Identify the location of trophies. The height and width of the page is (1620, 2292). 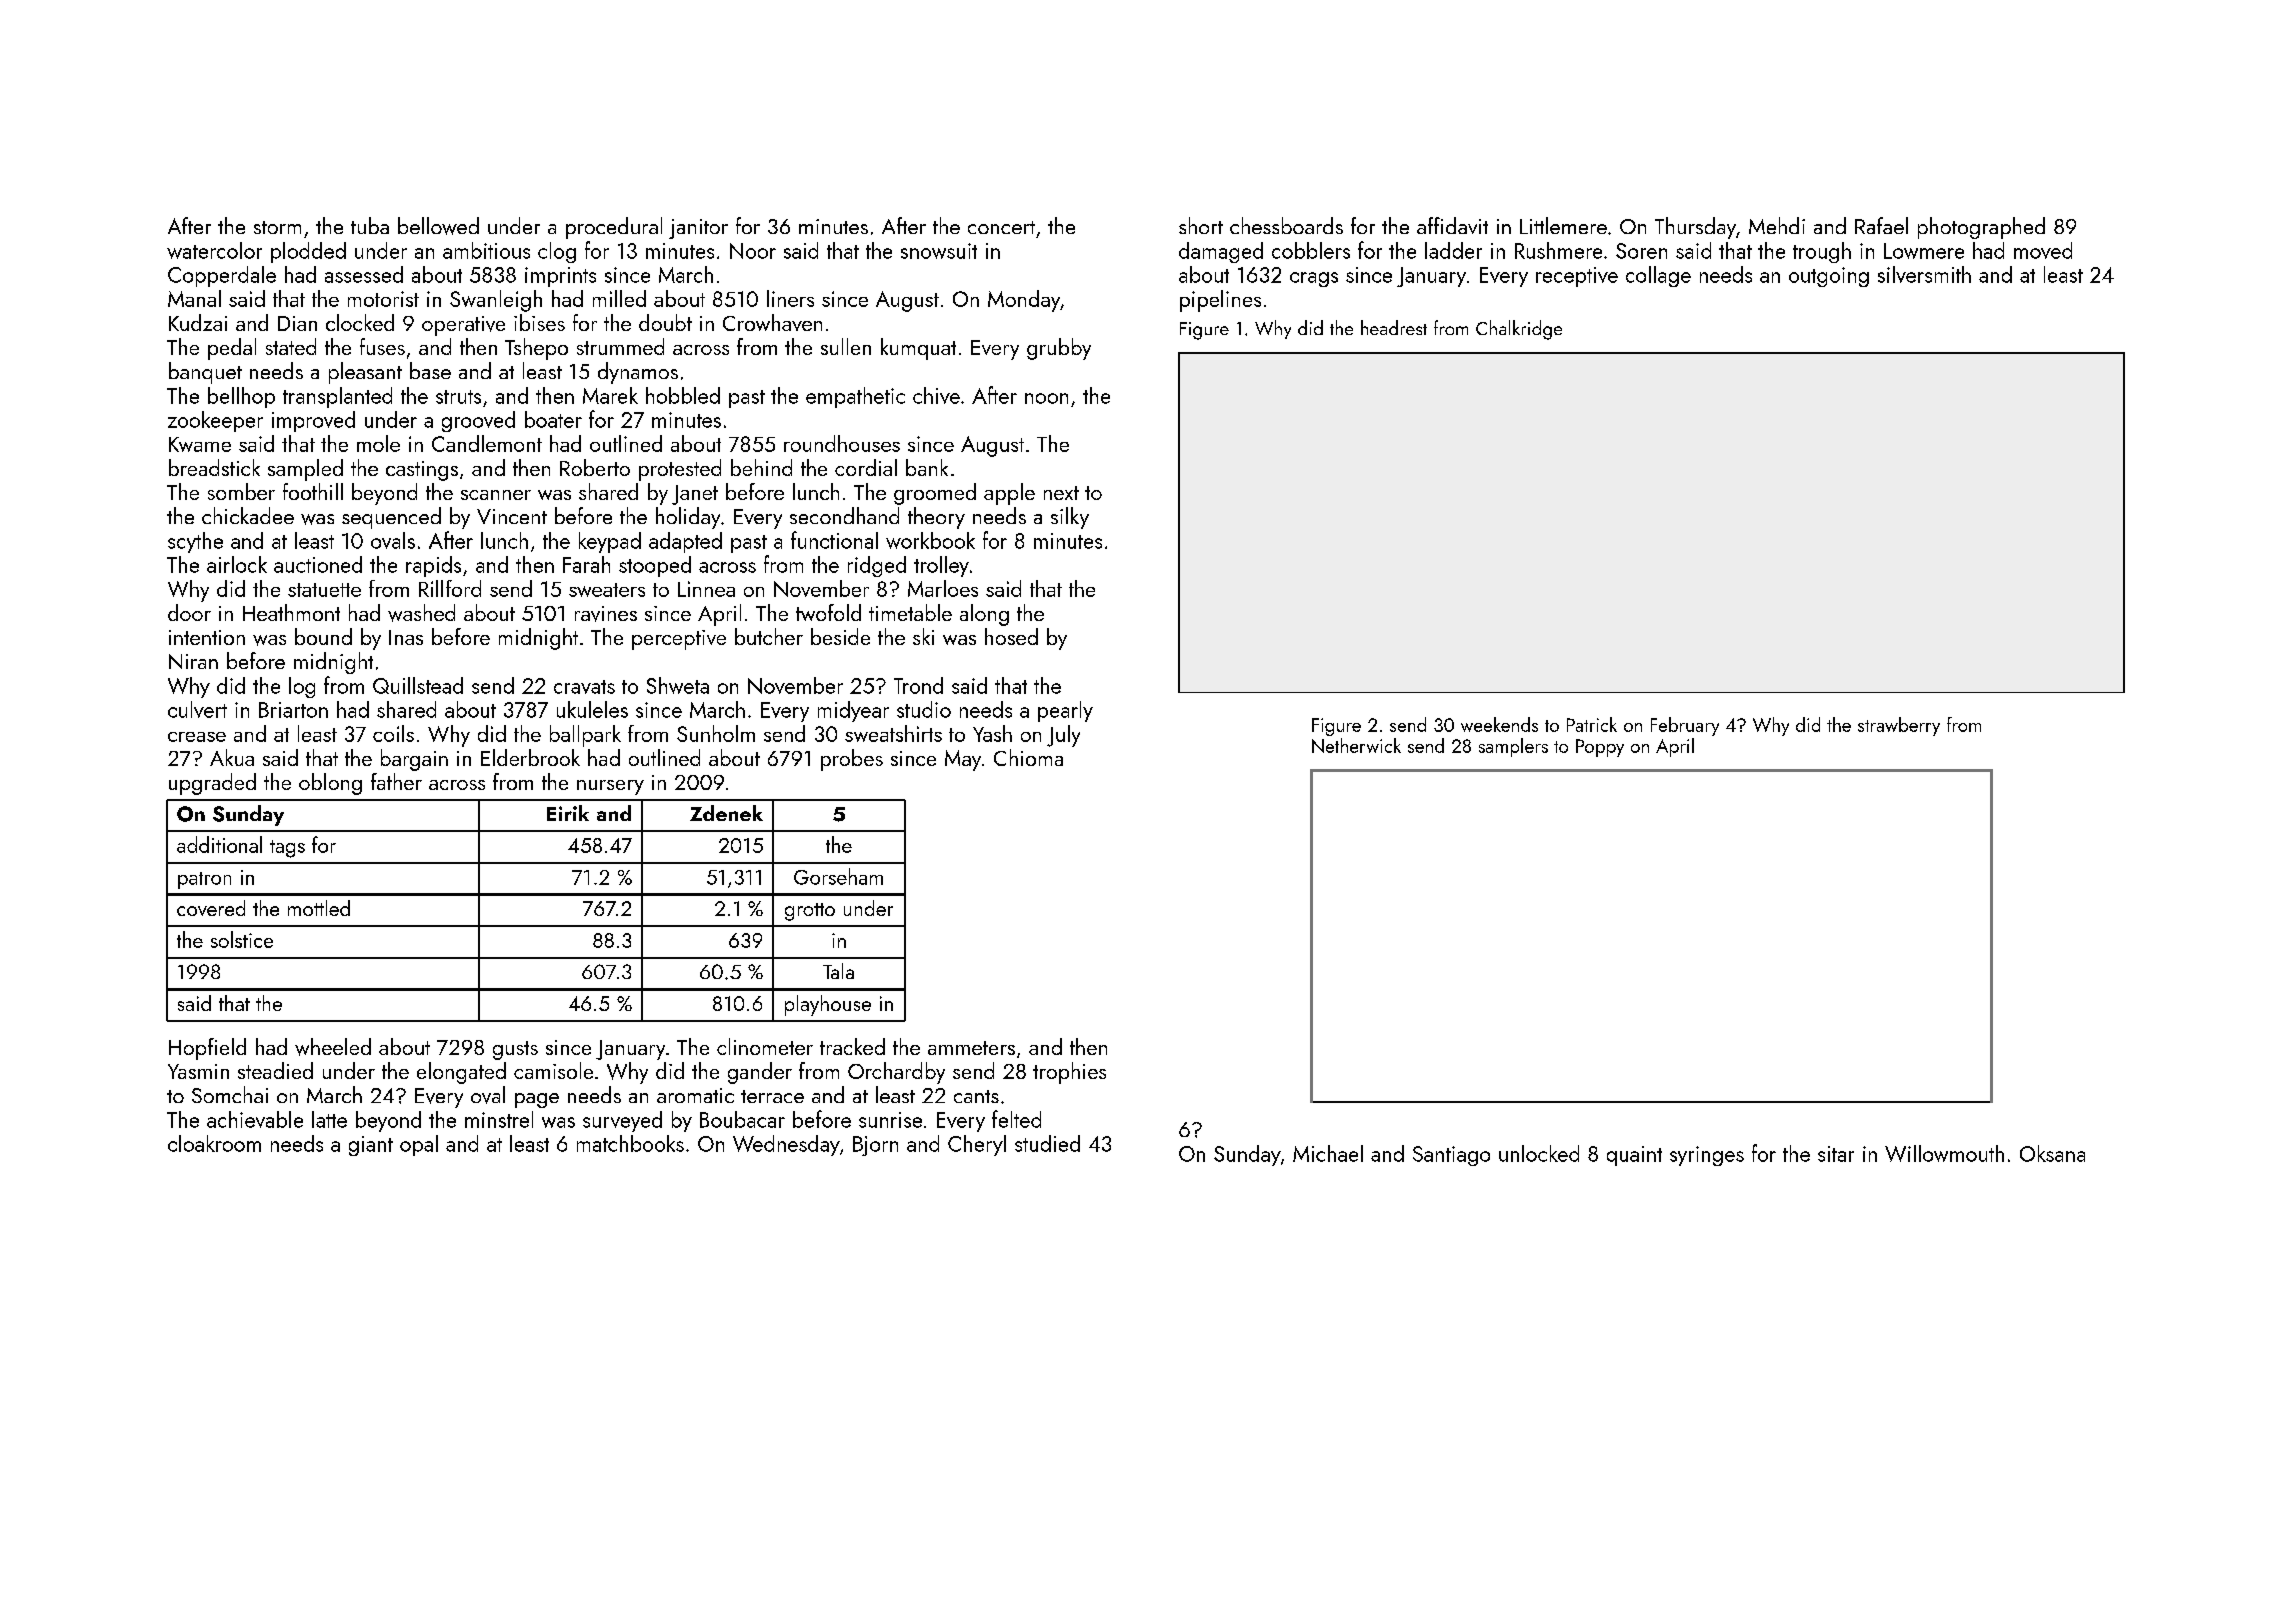
(1069, 1073).
